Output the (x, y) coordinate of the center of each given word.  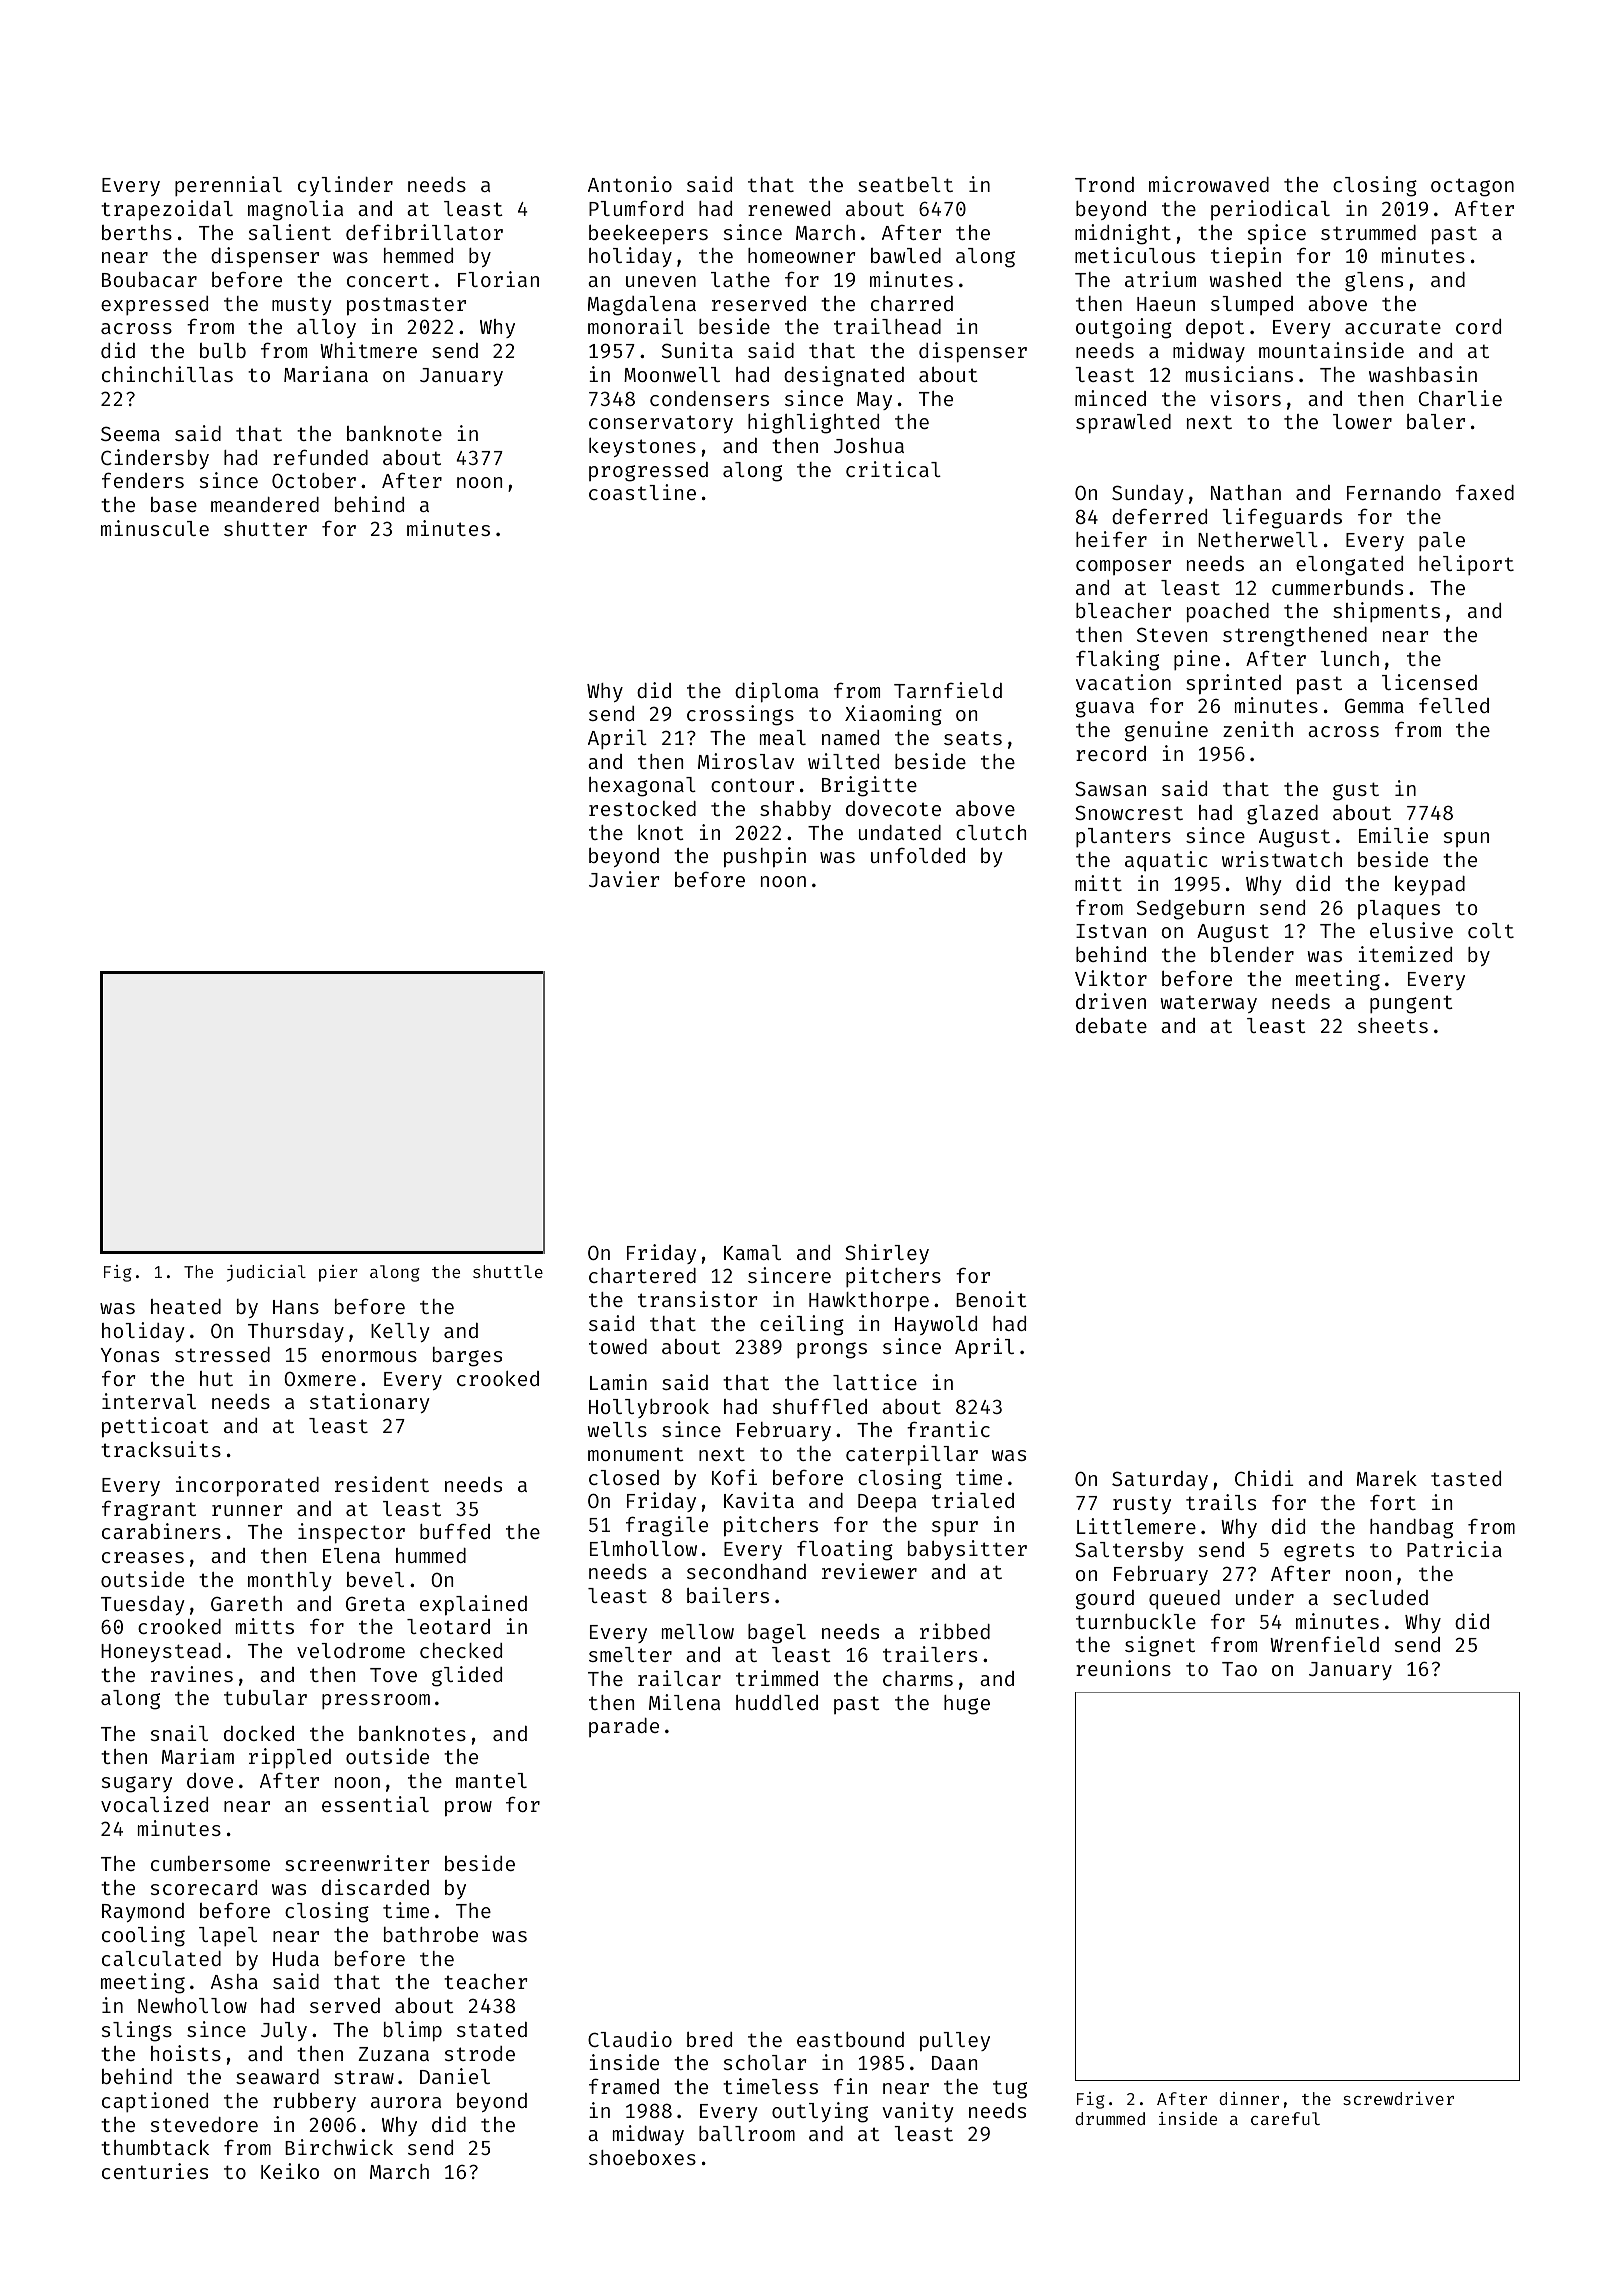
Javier (624, 879)
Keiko (290, 2171)
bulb (223, 350)
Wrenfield (1324, 1644)
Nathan (1246, 492)
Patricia (1454, 1549)
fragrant (149, 1510)
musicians (1239, 374)
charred (912, 303)
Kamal (752, 1252)
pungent (1411, 1004)
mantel (491, 1780)
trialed (973, 1500)
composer (1123, 567)
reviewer (869, 1571)
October (314, 480)
